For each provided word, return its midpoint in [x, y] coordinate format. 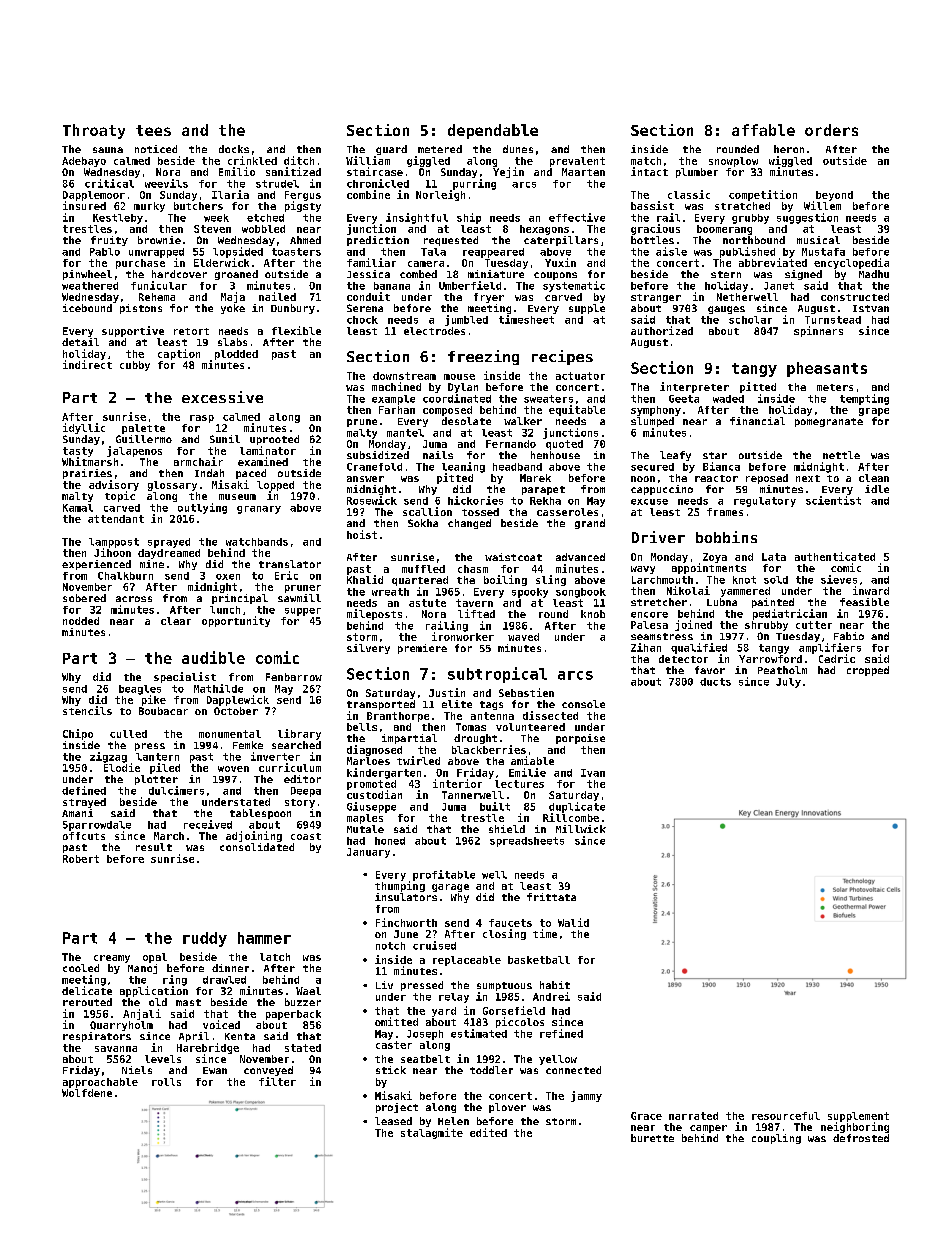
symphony [656, 411]
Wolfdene [87, 1093]
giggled [428, 161]
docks [234, 149]
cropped [868, 671]
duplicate [577, 807]
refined [561, 1033]
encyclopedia [851, 263]
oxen [228, 577]
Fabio [849, 636]
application [154, 991]
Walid [573, 922]
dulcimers [176, 790]
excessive [222, 397]
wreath [390, 592]
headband [517, 467]
